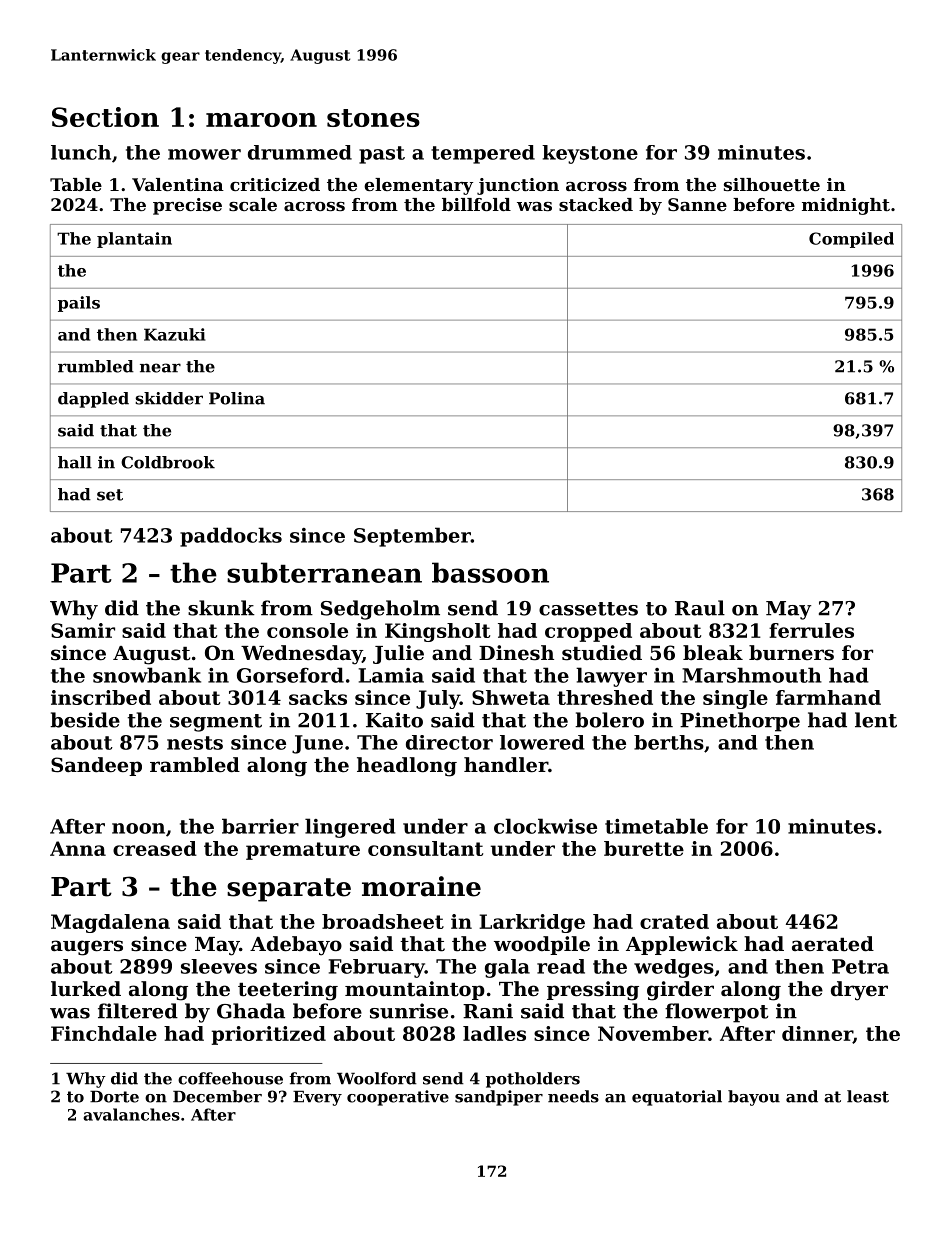 The height and width of the page is (1233, 952). I want to click on Polina, so click(237, 398).
